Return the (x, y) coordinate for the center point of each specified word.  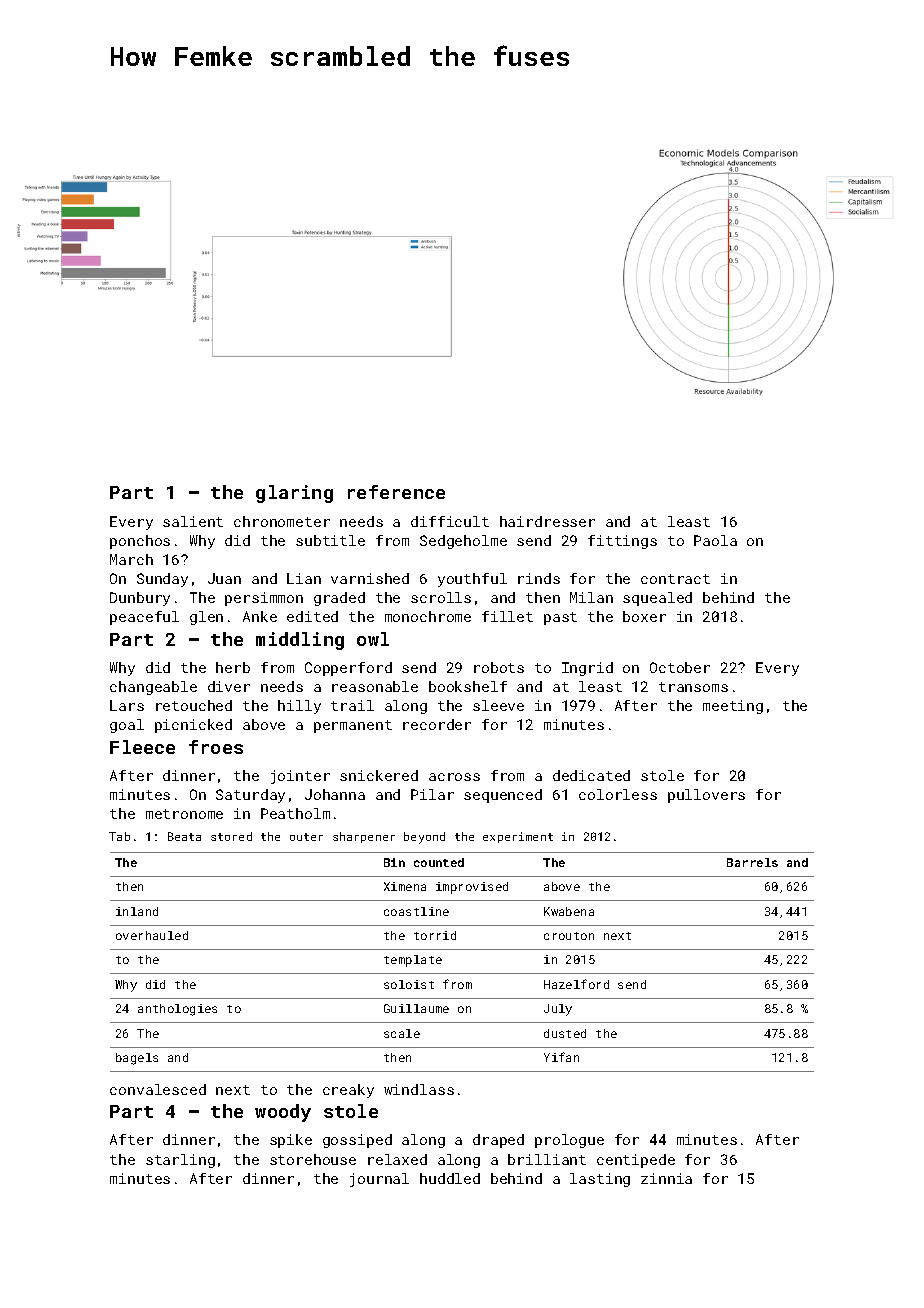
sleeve (498, 705)
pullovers (706, 796)
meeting (733, 707)
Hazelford (576, 984)
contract (675, 579)
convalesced (158, 1089)
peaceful (144, 618)
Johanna (335, 794)
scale (402, 1033)
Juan (224, 578)
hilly (299, 707)
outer (306, 837)
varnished (370, 578)
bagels (137, 1059)
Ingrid (587, 669)
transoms (693, 687)
